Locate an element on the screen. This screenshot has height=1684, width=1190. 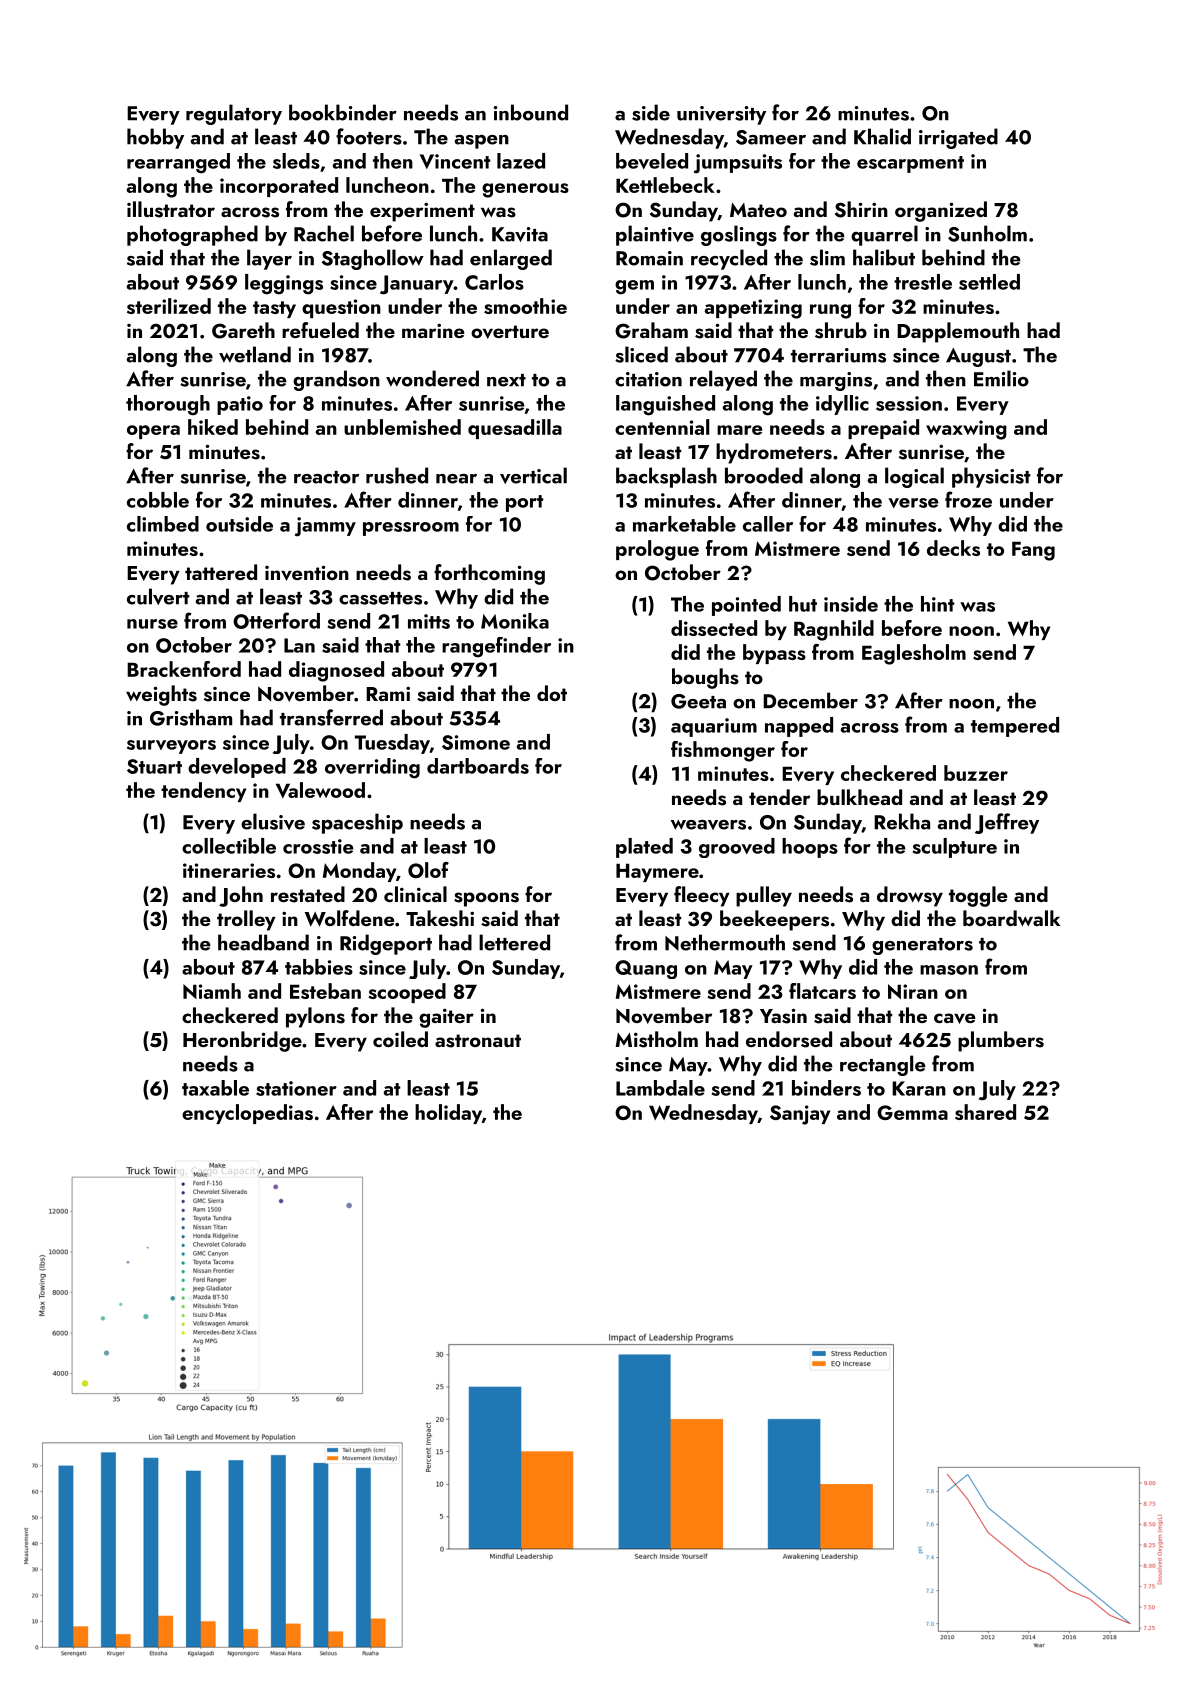
unblemished is located at coordinates (402, 427).
